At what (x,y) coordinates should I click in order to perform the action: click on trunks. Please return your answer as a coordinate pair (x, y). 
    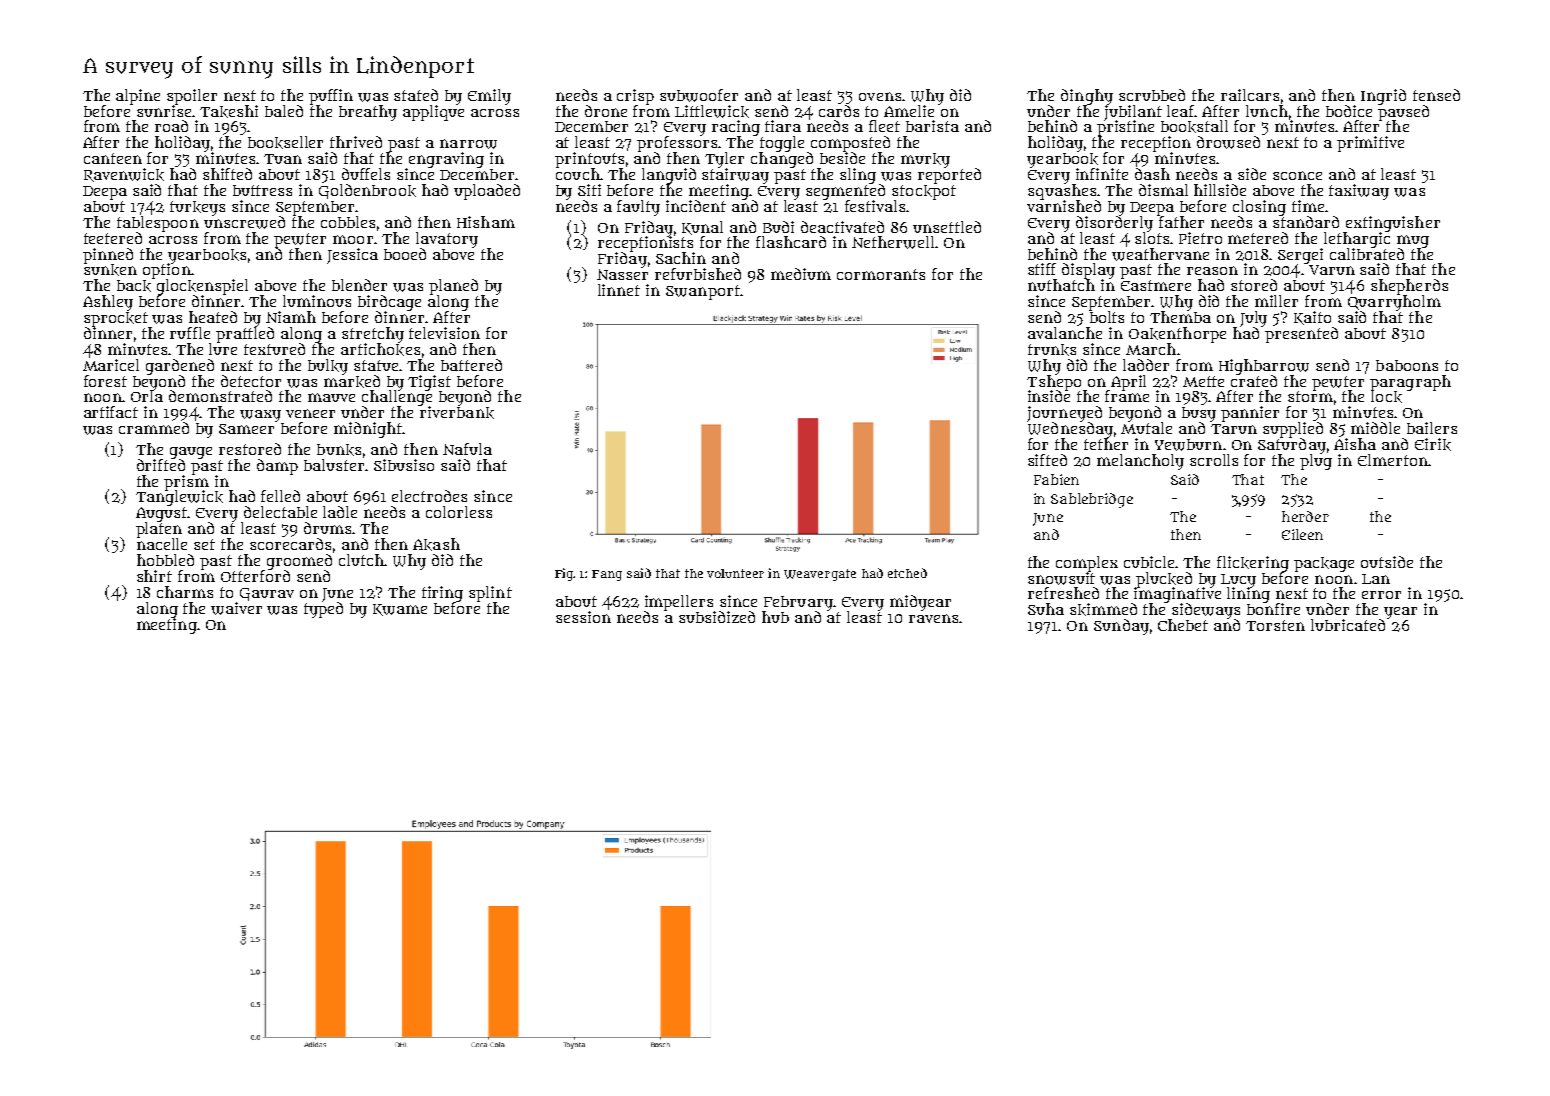
    Looking at the image, I should click on (1052, 350).
